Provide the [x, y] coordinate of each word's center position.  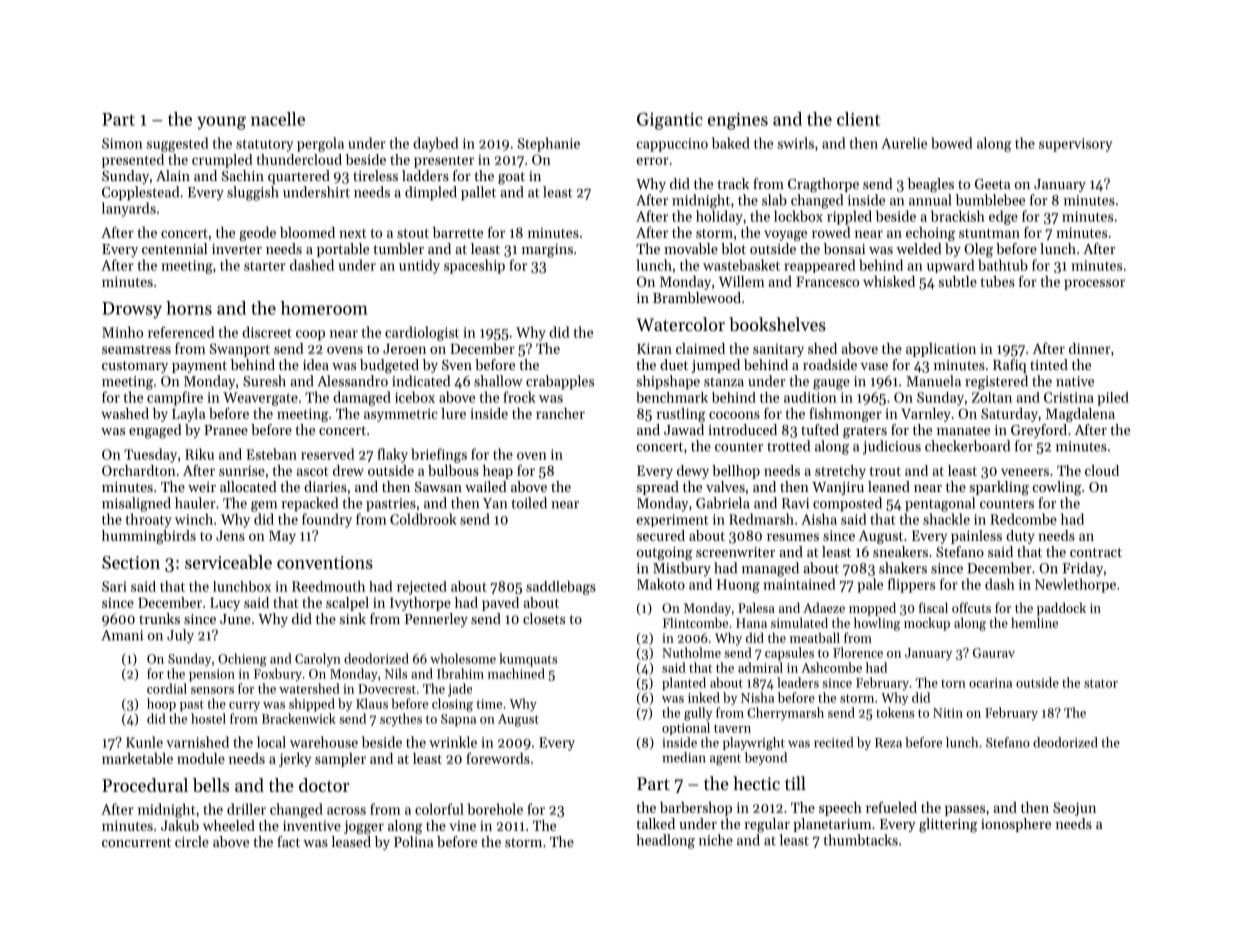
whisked [889, 281]
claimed [700, 348]
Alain [173, 175]
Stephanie [549, 144]
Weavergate [260, 399]
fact [288, 841]
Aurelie [904, 143]
